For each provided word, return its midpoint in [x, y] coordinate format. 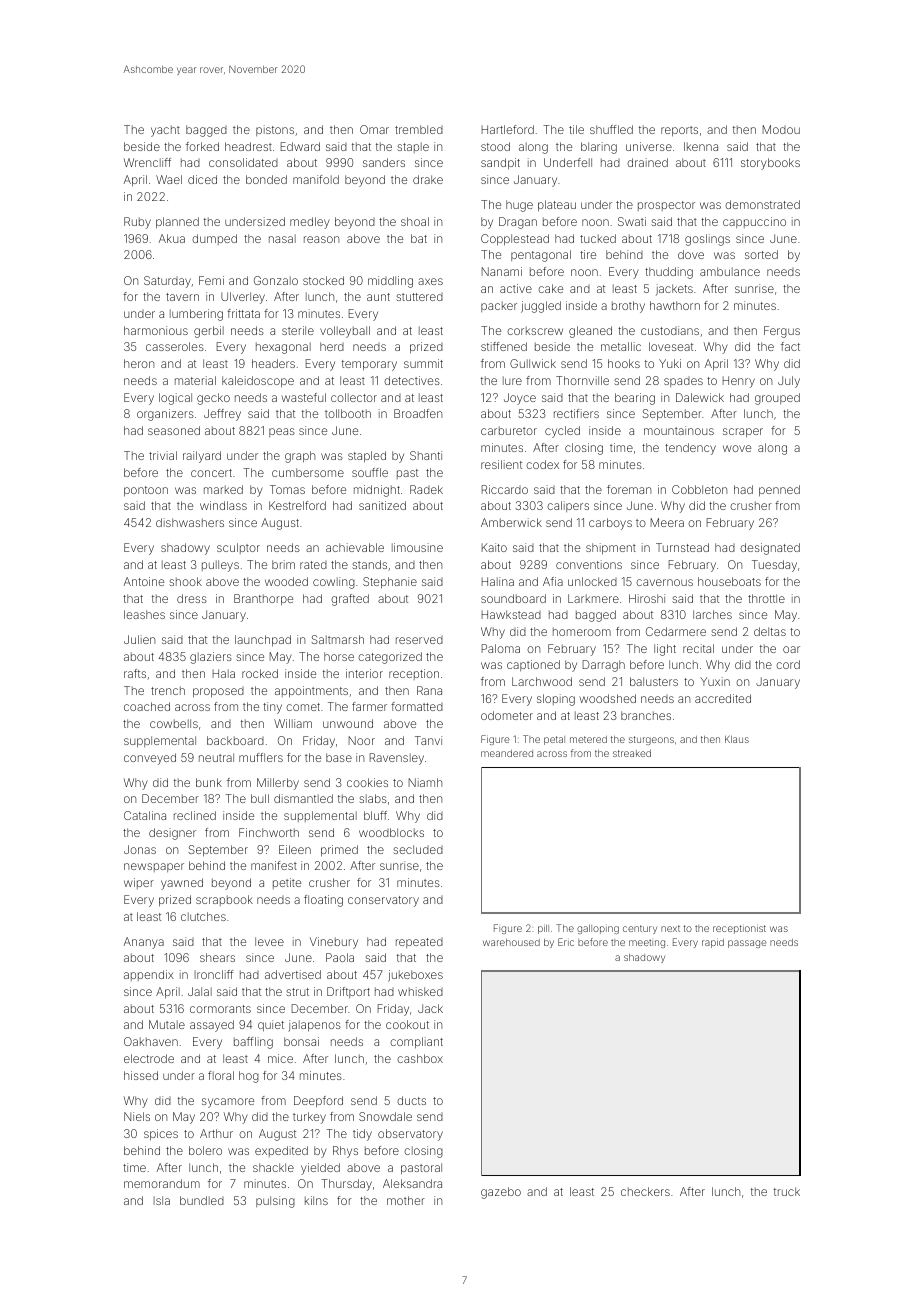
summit [423, 363]
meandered [507, 753]
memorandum [162, 1183]
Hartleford [508, 129]
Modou [781, 129]
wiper [139, 883]
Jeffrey [222, 415]
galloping [598, 929]
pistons [275, 130]
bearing [635, 399]
